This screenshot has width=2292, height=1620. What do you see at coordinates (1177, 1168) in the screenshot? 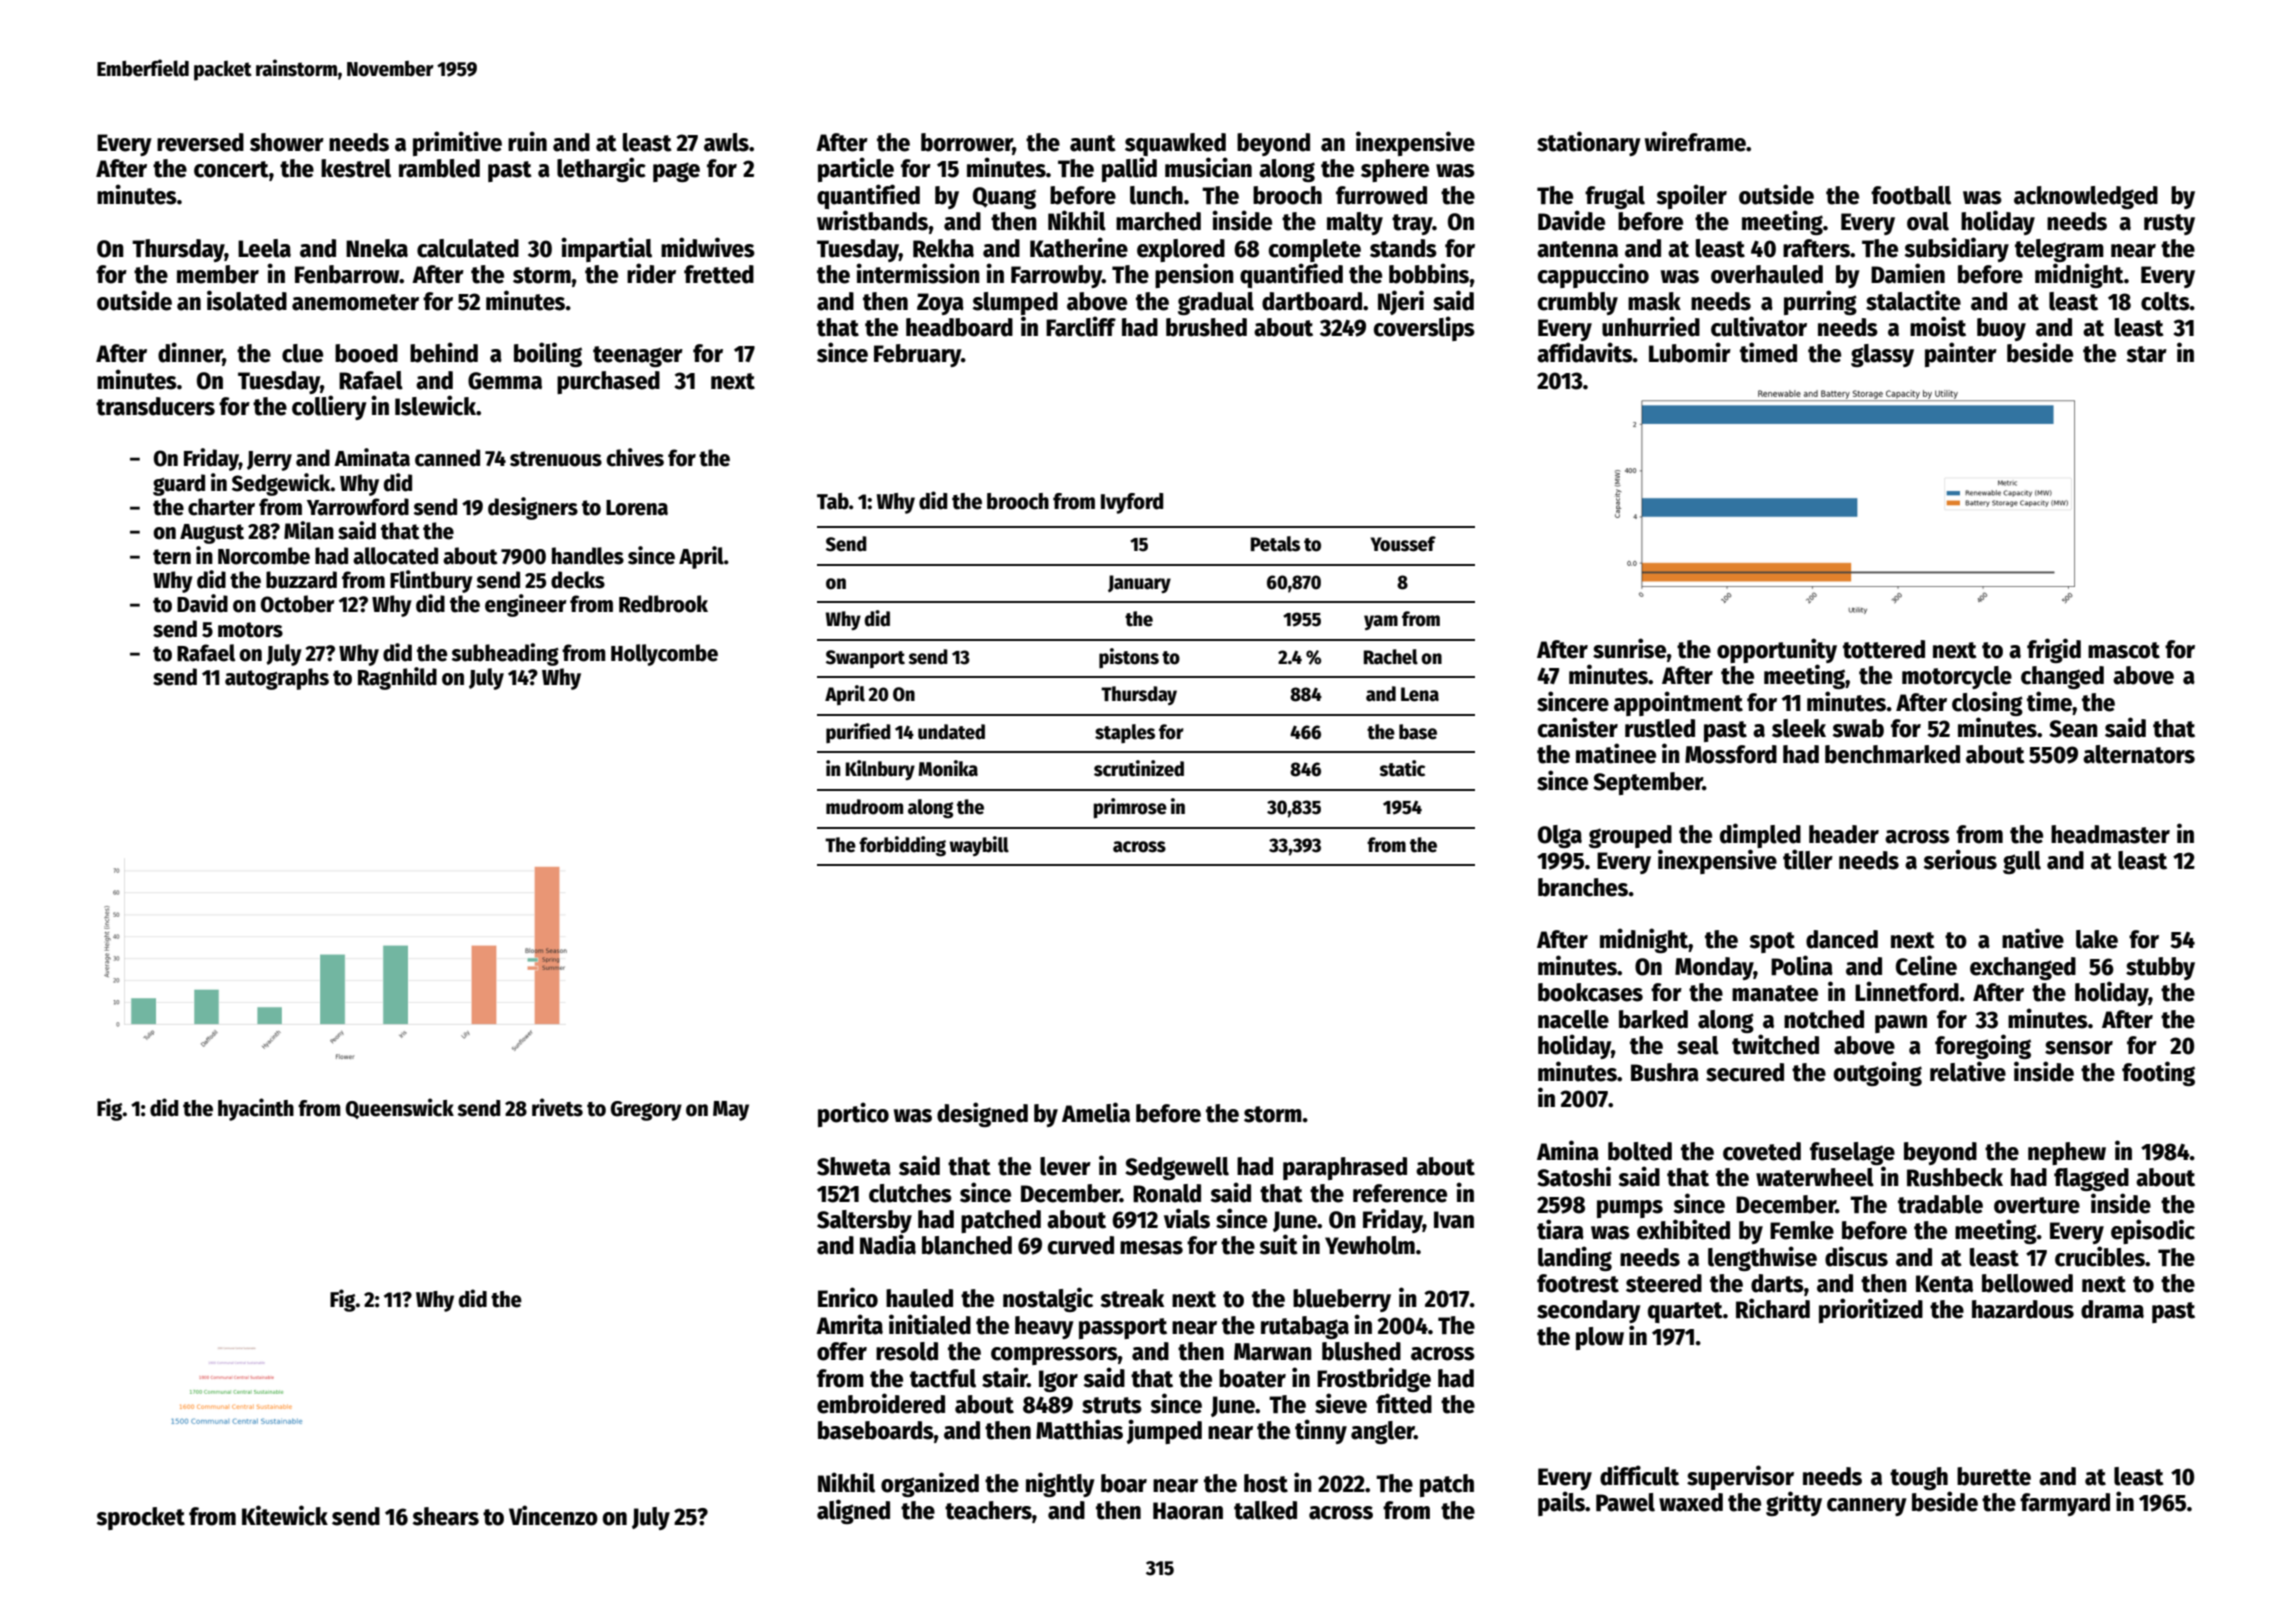
I see `Sedgewell` at bounding box center [1177, 1168].
